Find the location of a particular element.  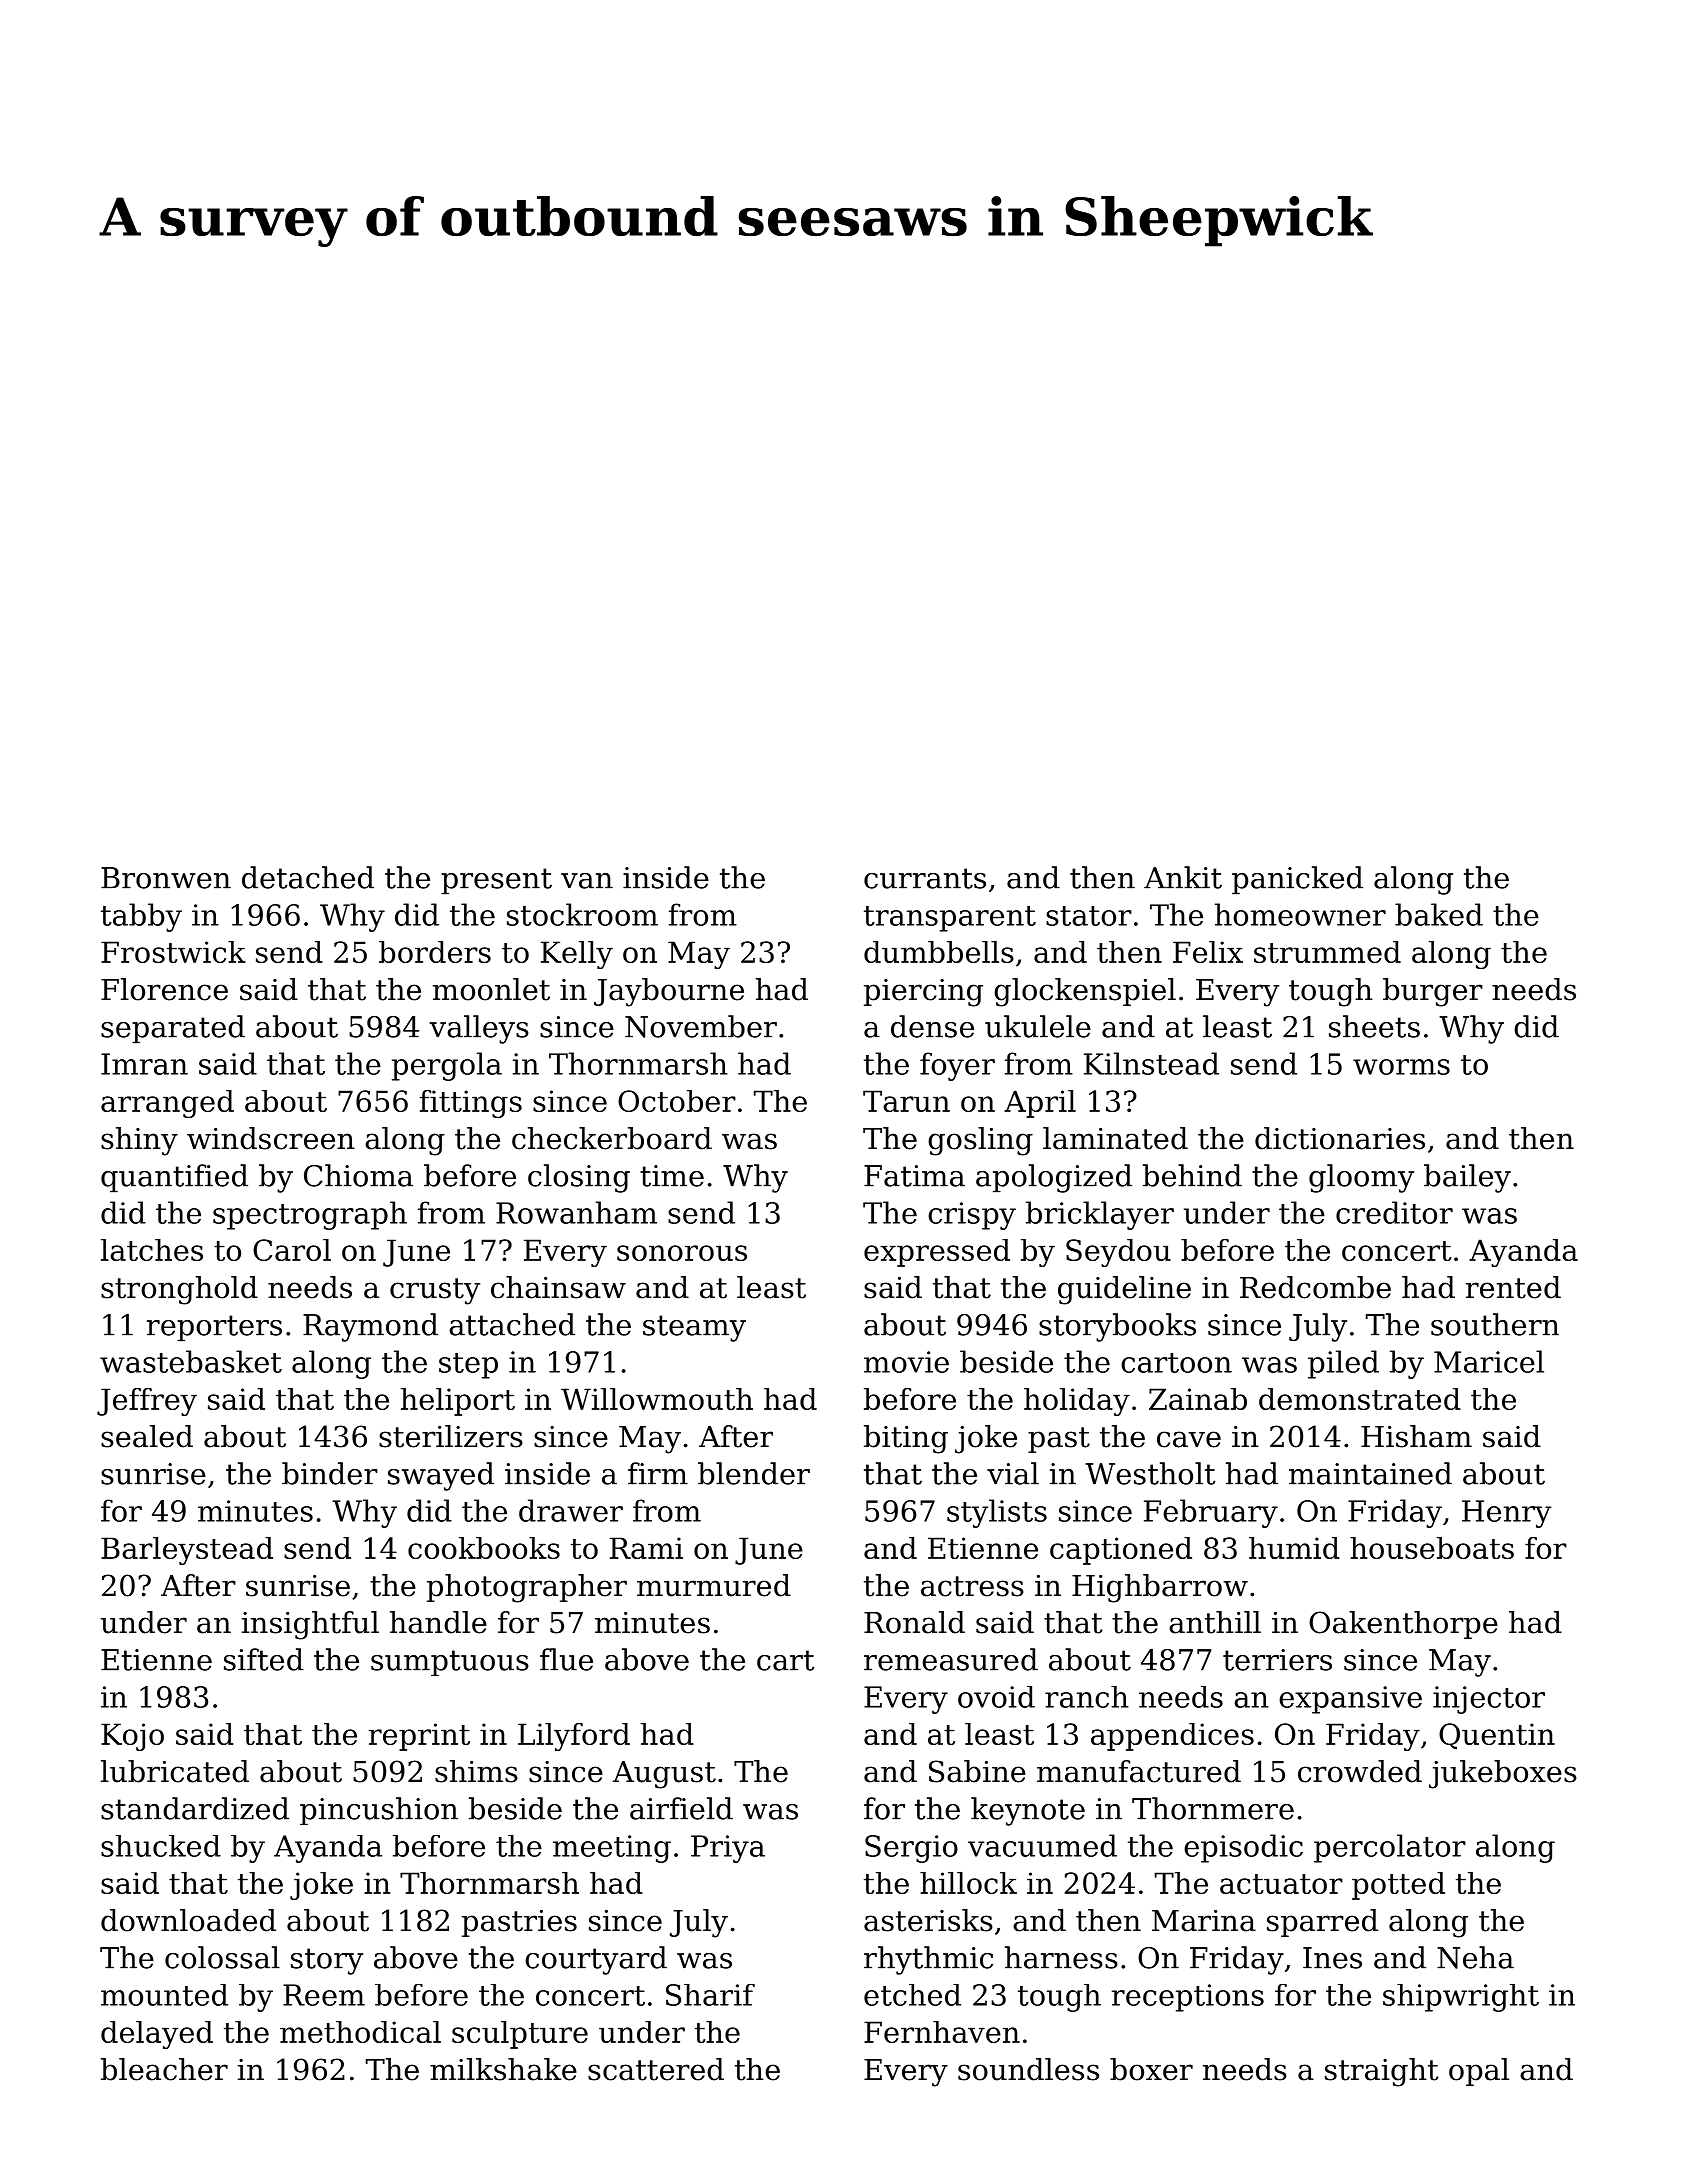

Fernhaven is located at coordinates (942, 2032).
